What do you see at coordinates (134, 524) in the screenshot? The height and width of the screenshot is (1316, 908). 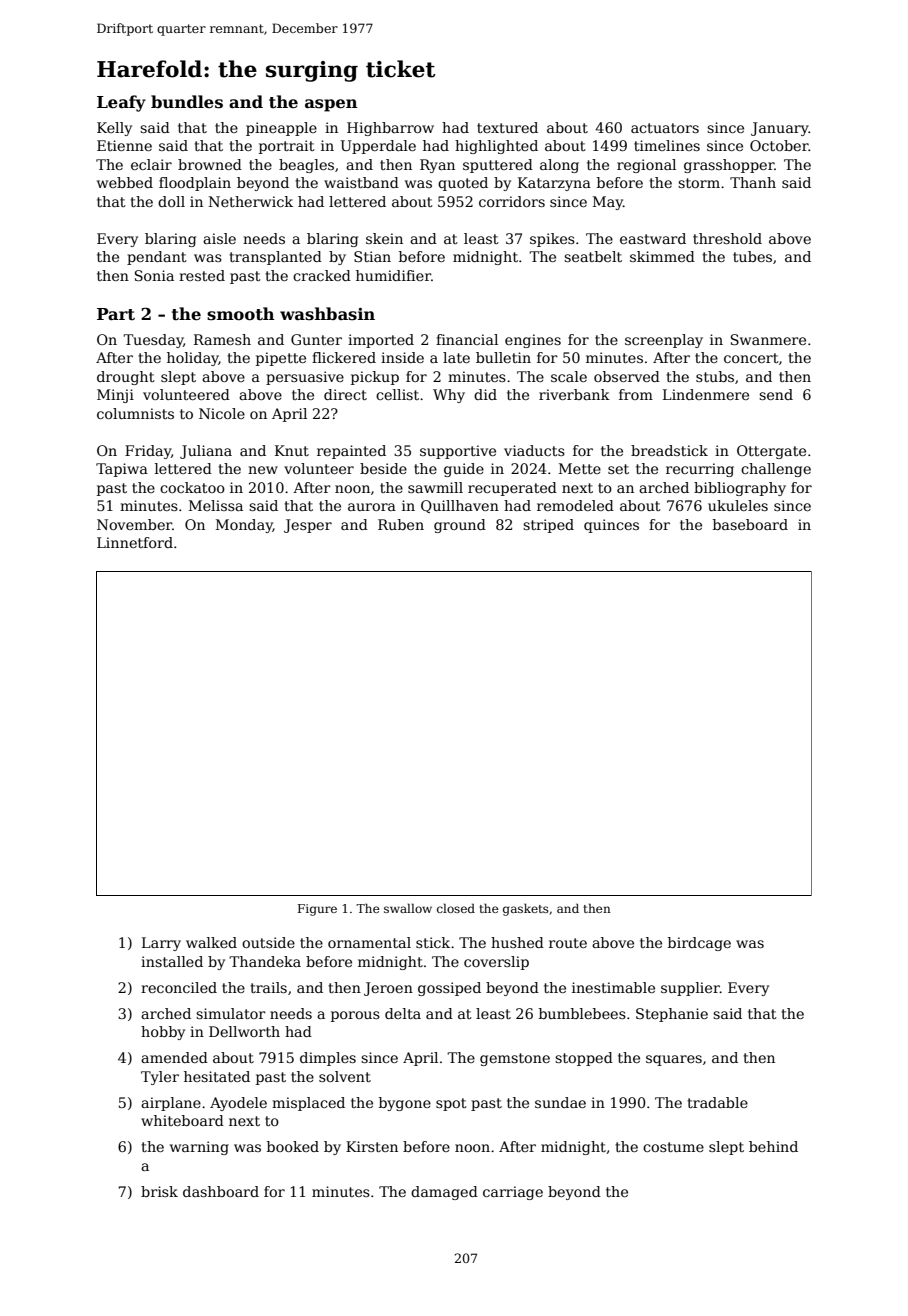 I see `November` at bounding box center [134, 524].
